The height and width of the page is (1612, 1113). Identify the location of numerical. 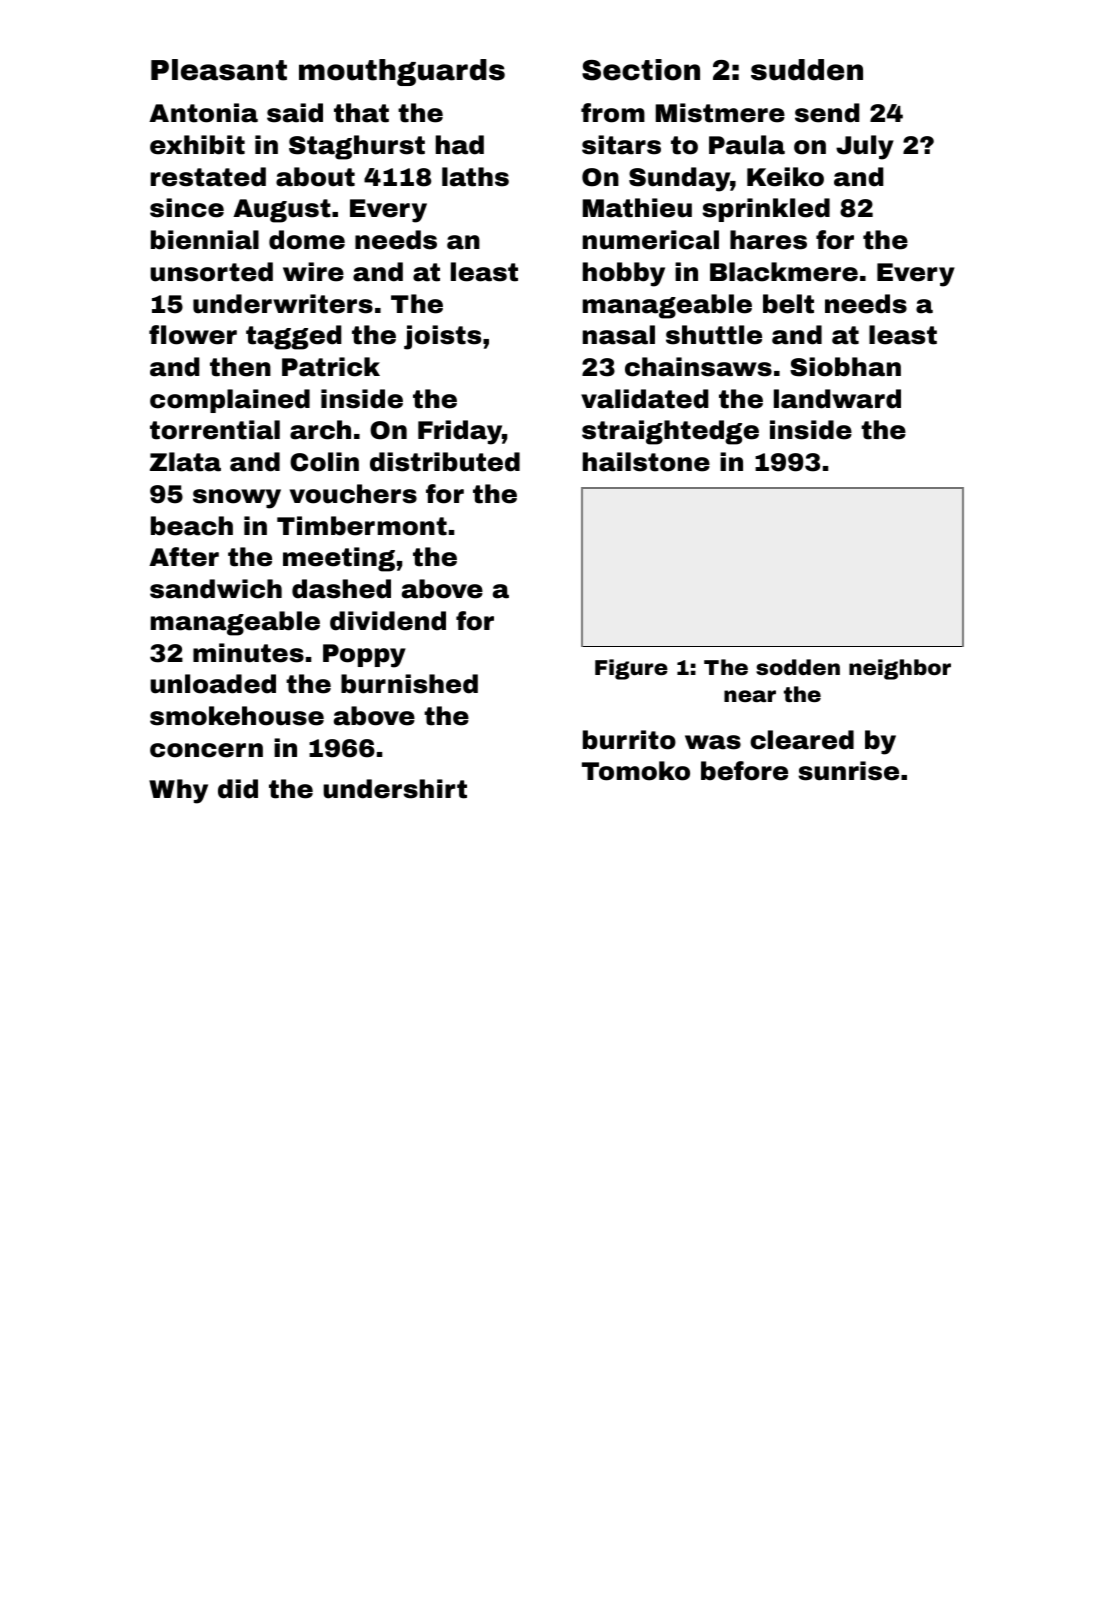
(651, 240).
